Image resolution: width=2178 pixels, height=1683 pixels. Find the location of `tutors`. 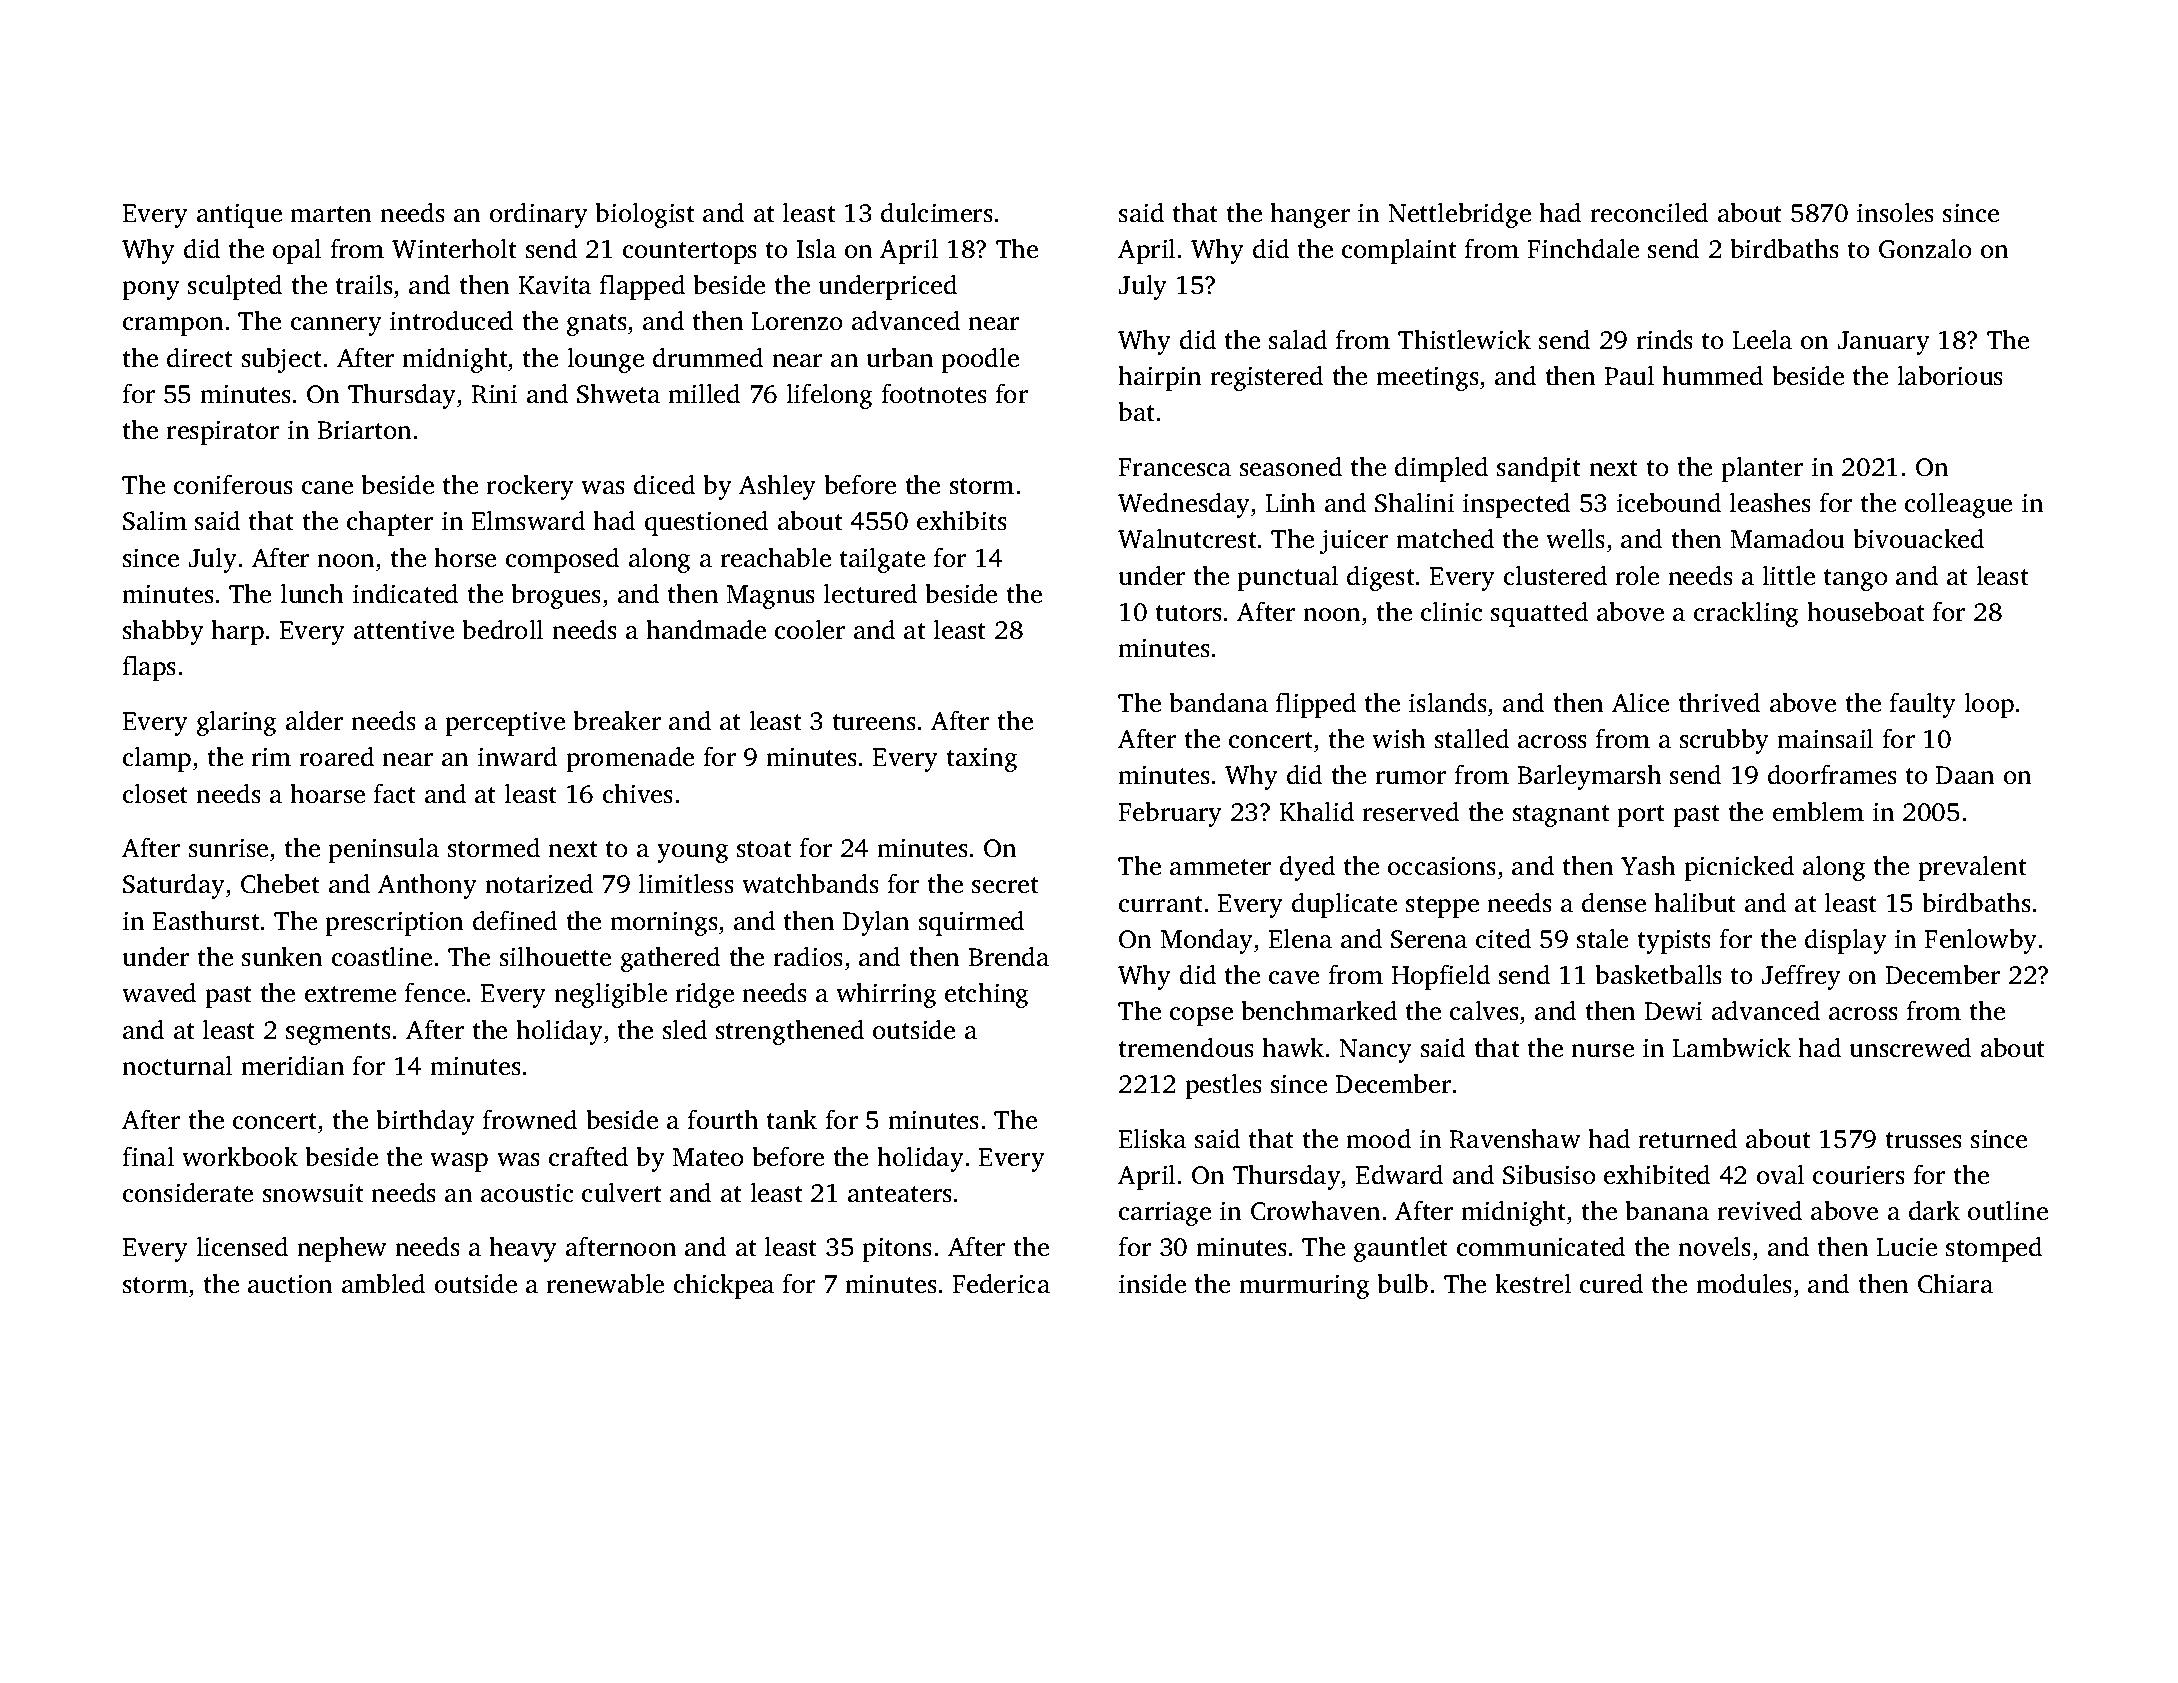

tutors is located at coordinates (1189, 613).
